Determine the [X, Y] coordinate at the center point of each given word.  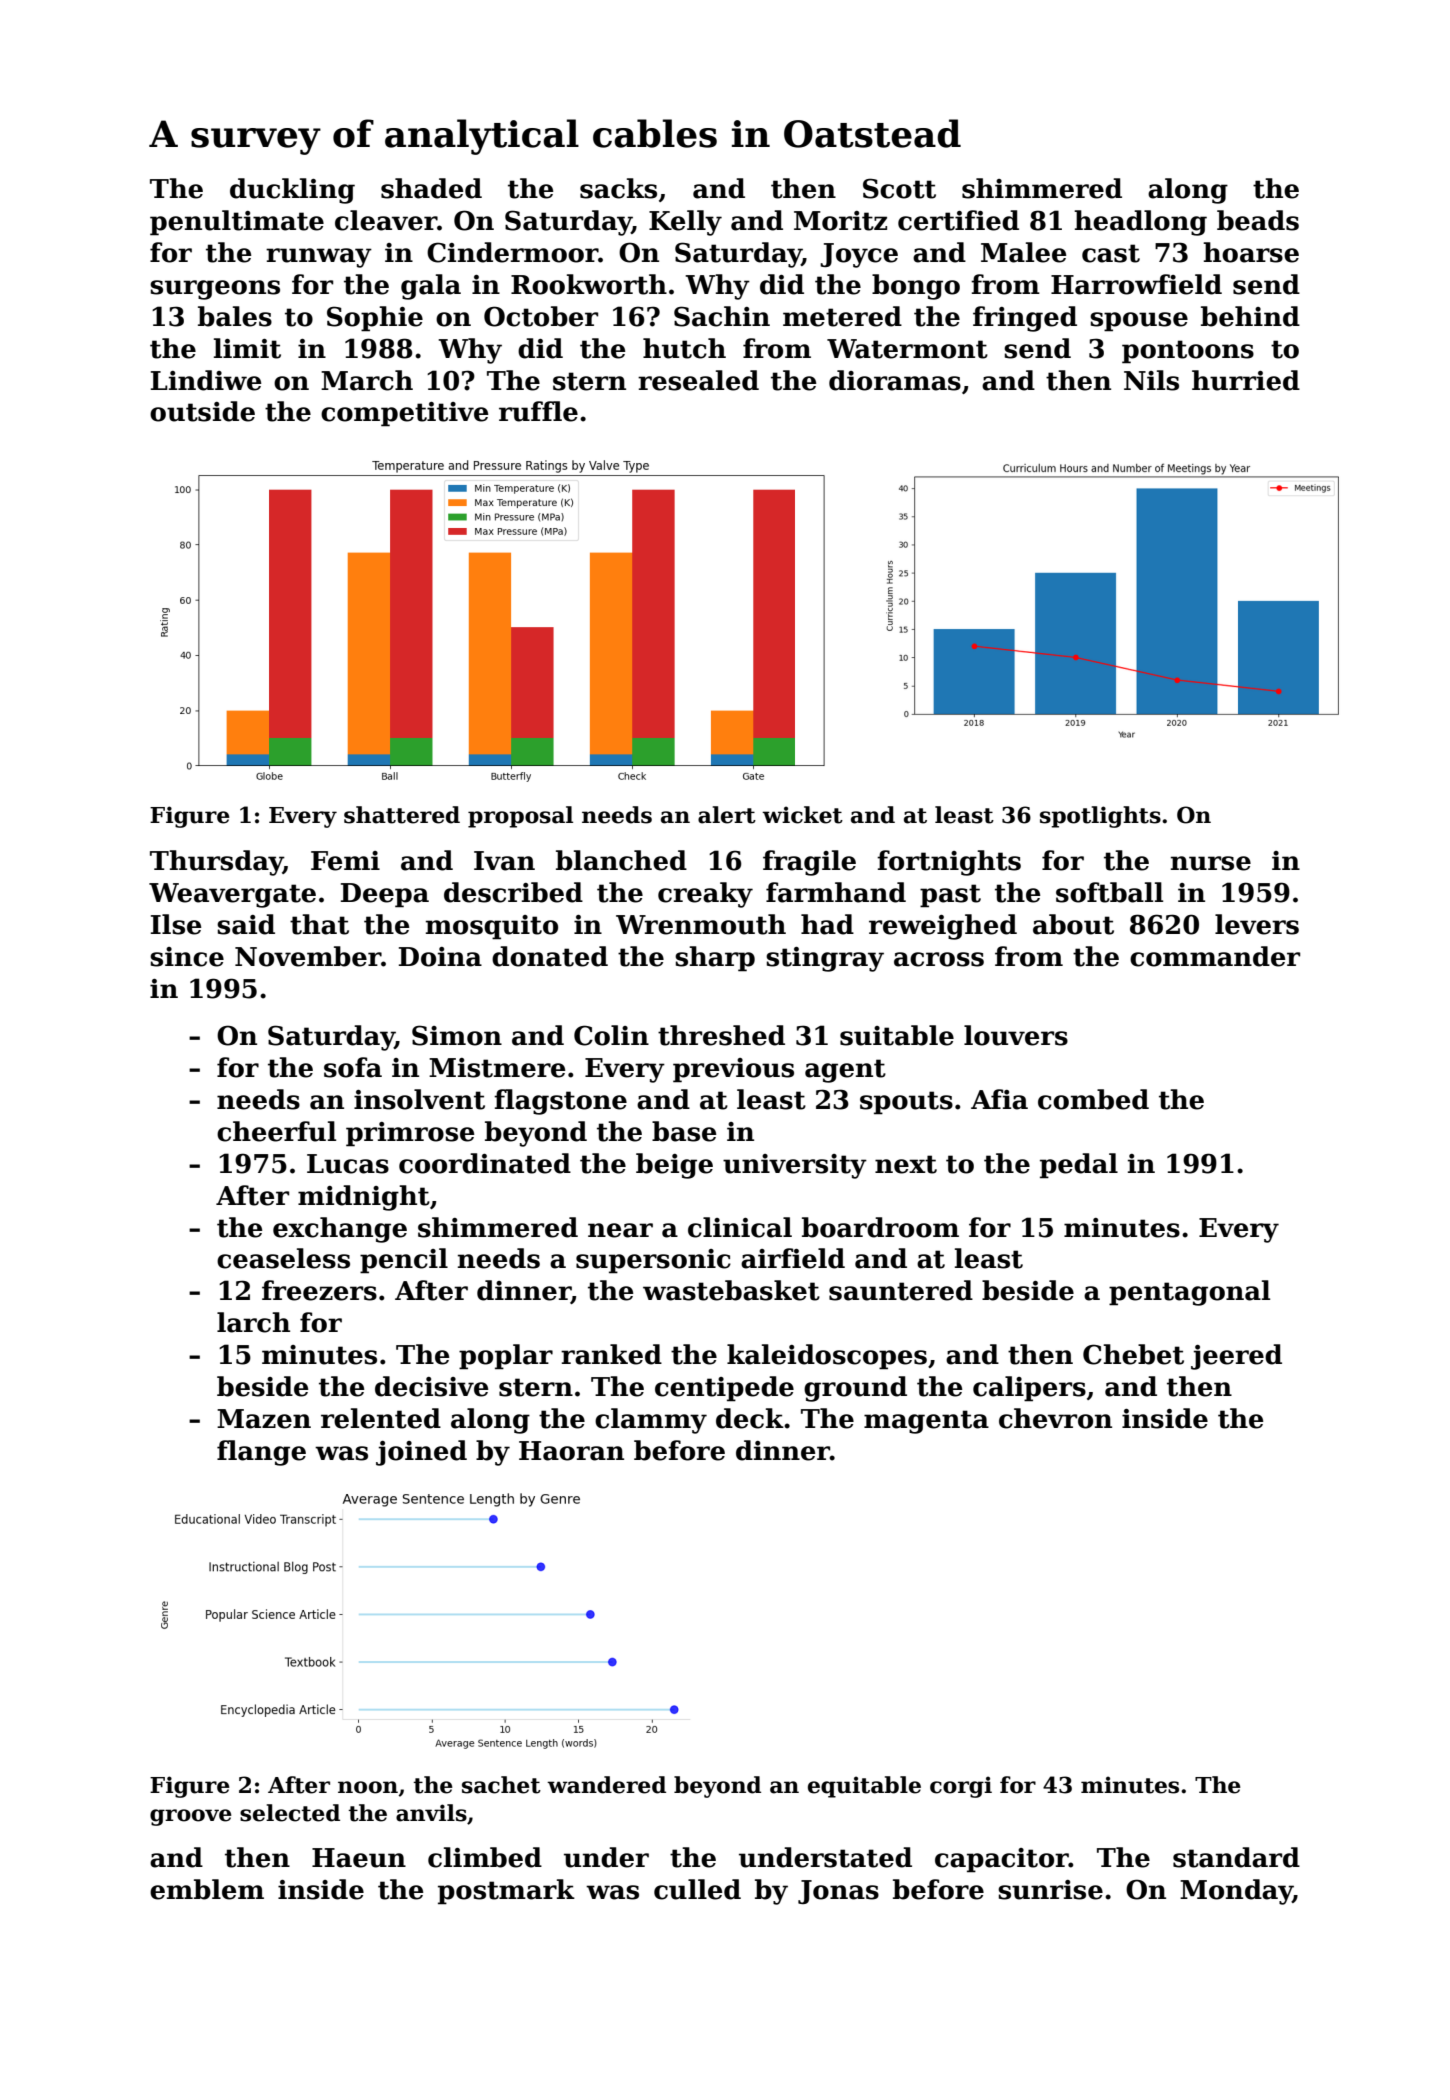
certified [958, 220]
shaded [431, 188]
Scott [899, 188]
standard [1236, 1857]
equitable [864, 1787]
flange [261, 1453]
